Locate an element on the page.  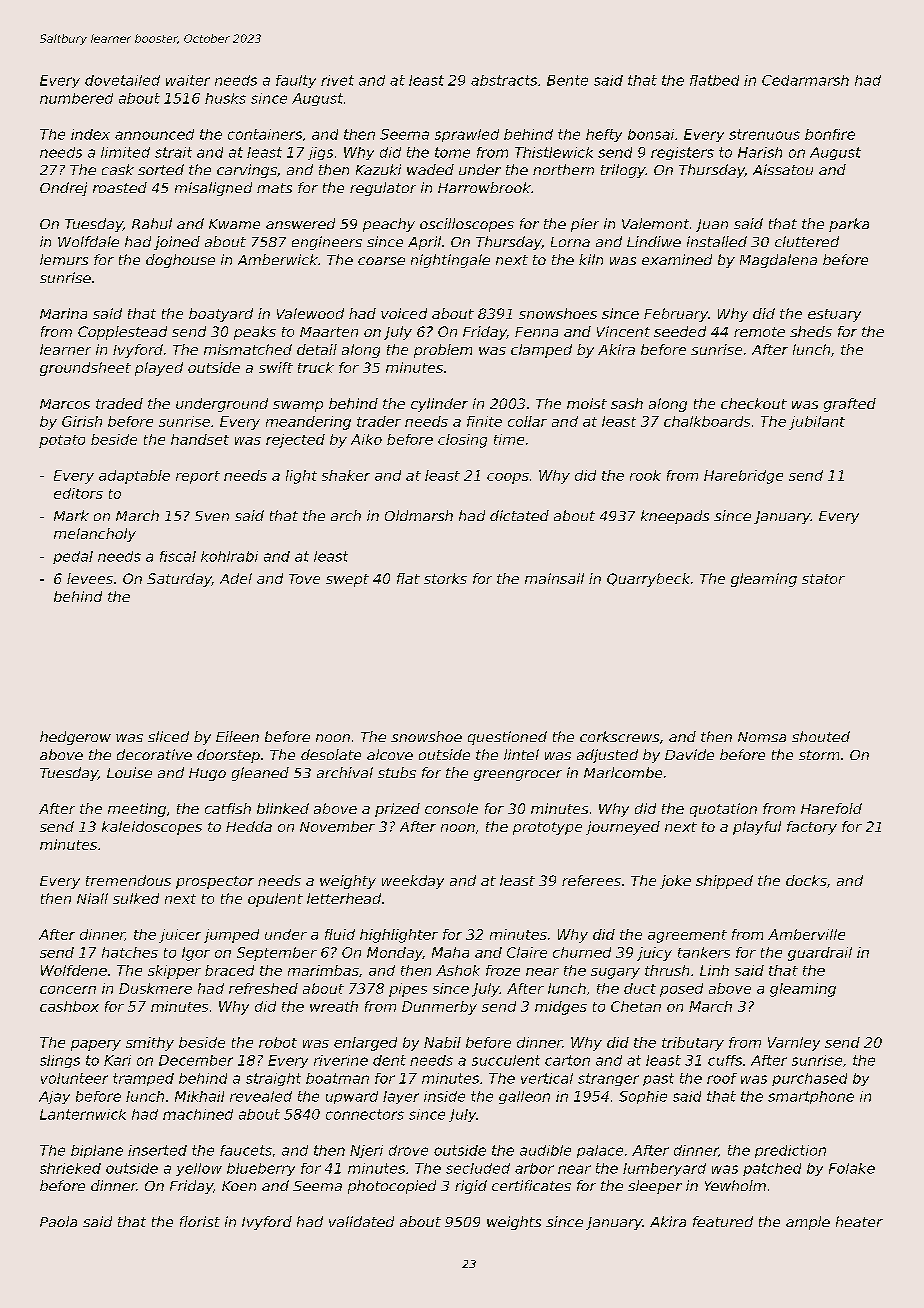
clamped is located at coordinates (541, 351).
